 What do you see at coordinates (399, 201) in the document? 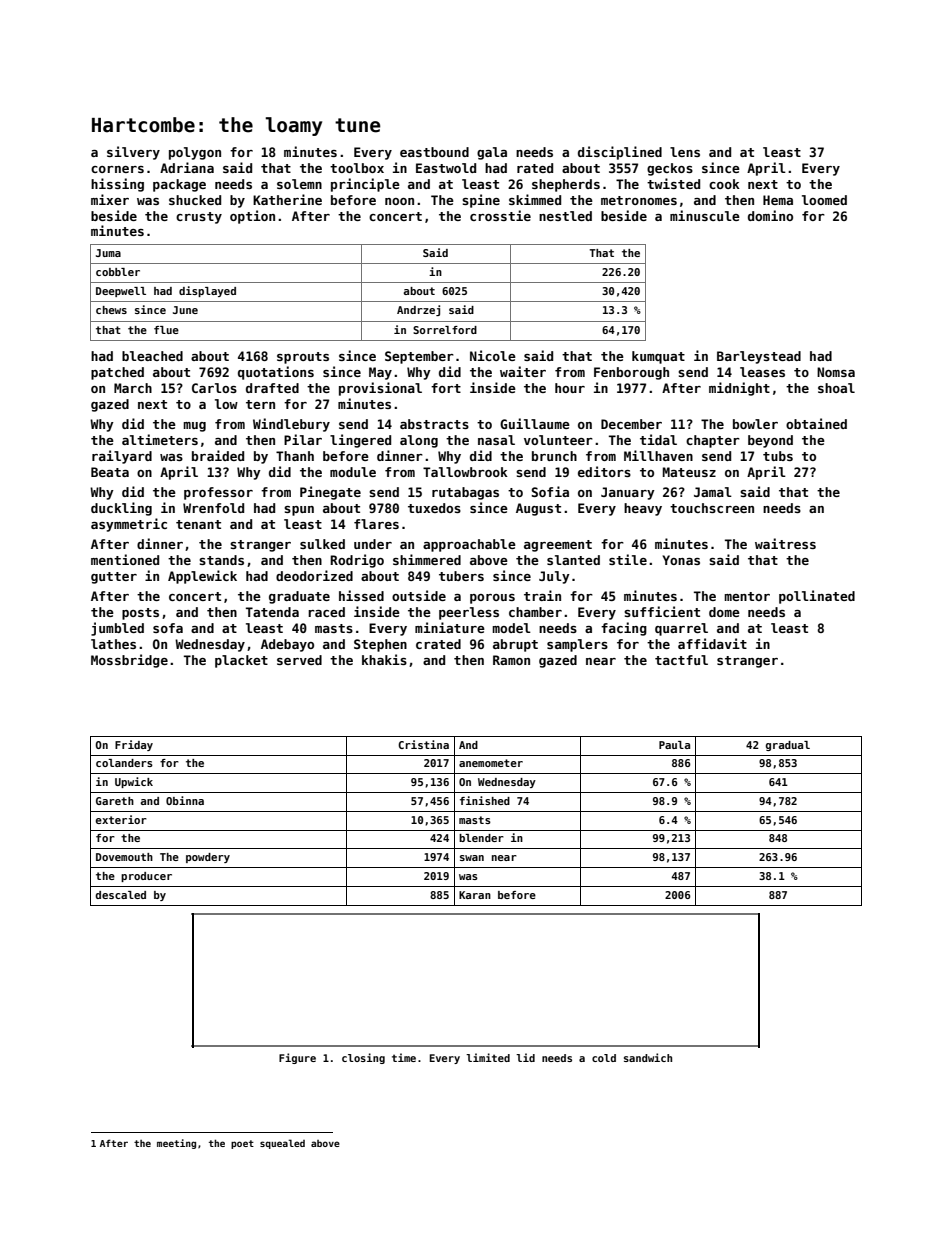
I see `noon` at bounding box center [399, 201].
